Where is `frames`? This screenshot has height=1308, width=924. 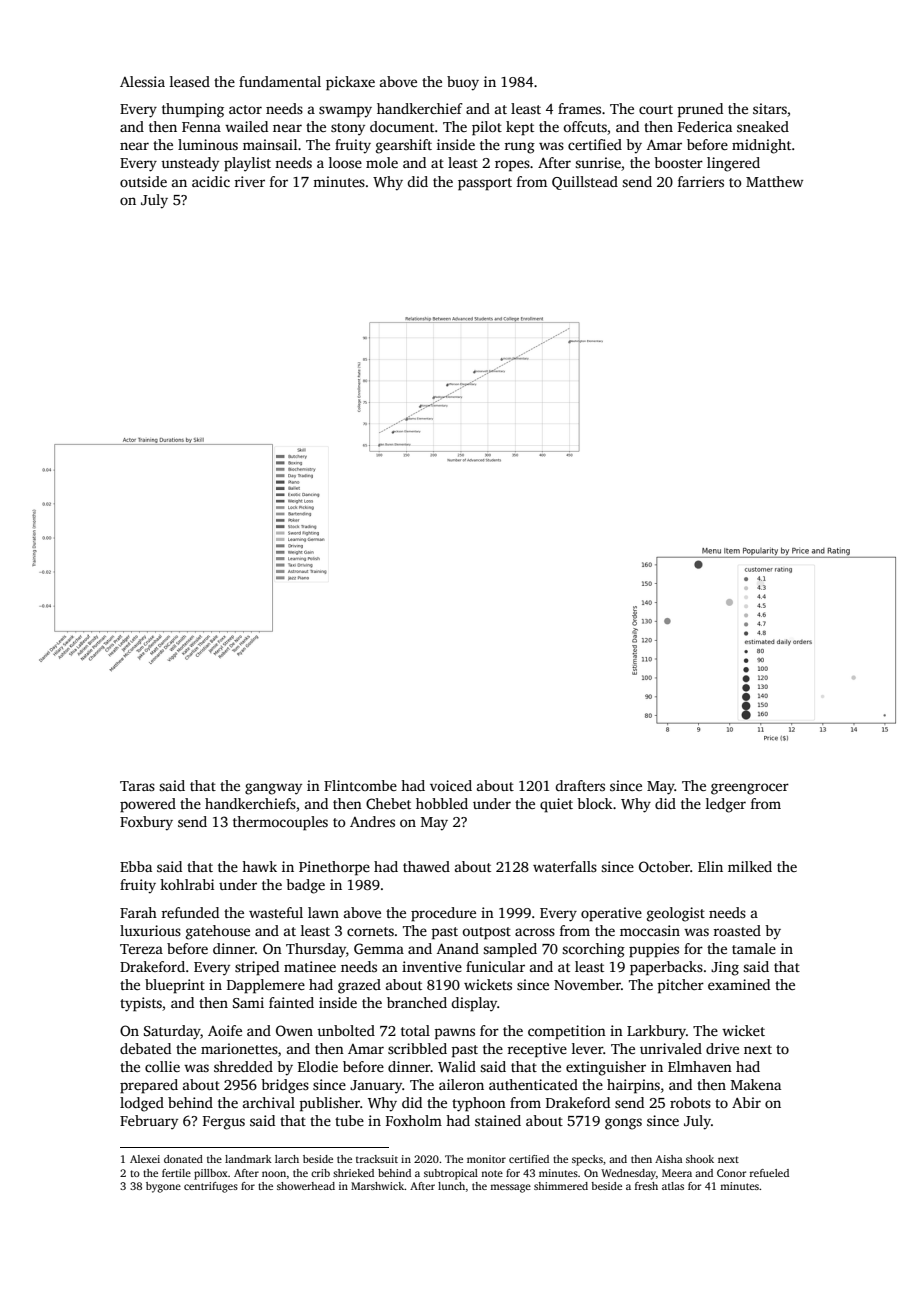 frames is located at coordinates (579, 108).
